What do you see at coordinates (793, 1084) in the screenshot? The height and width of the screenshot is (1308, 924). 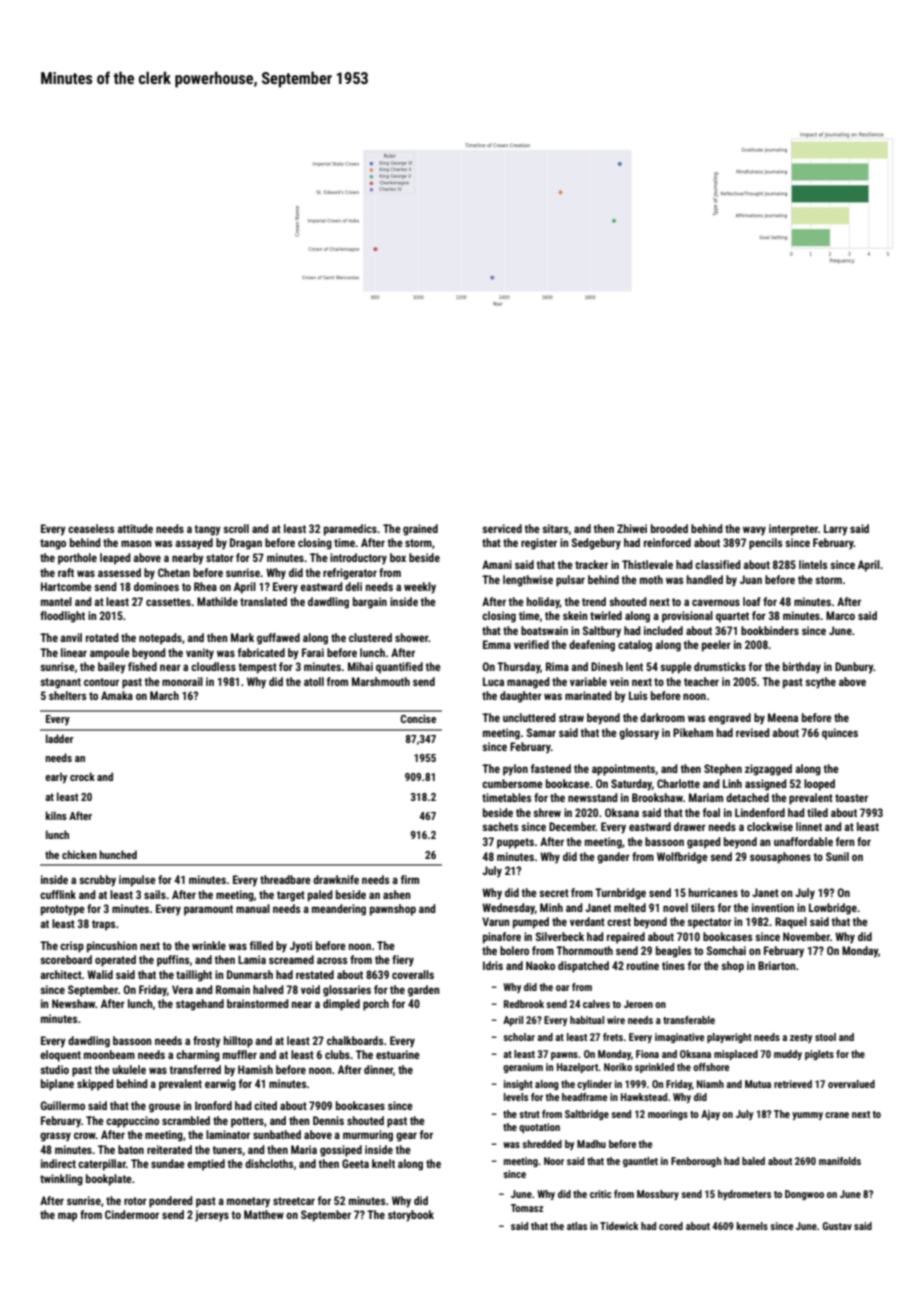 I see `retrieved` at bounding box center [793, 1084].
